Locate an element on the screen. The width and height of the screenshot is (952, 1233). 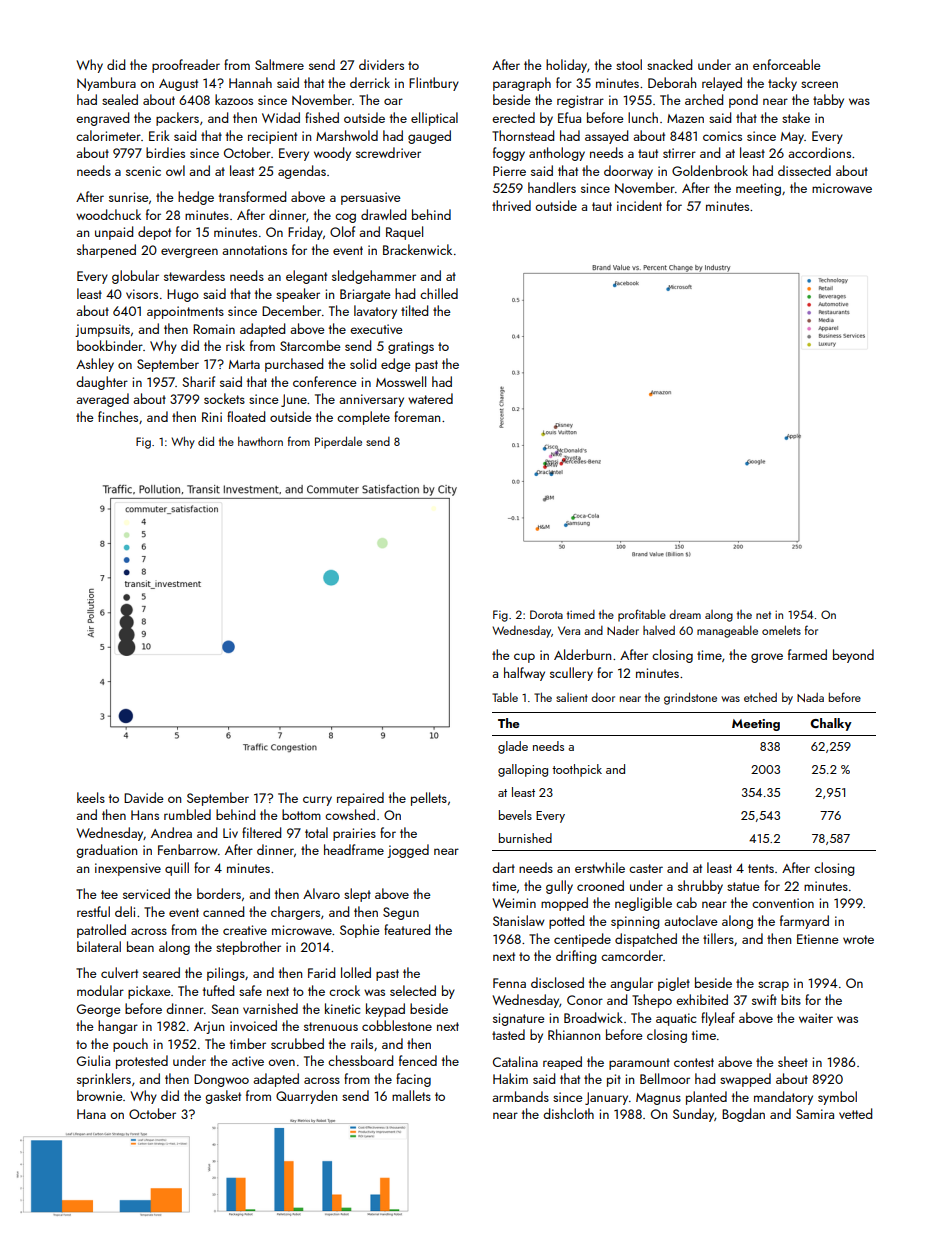
dissected is located at coordinates (804, 170).
